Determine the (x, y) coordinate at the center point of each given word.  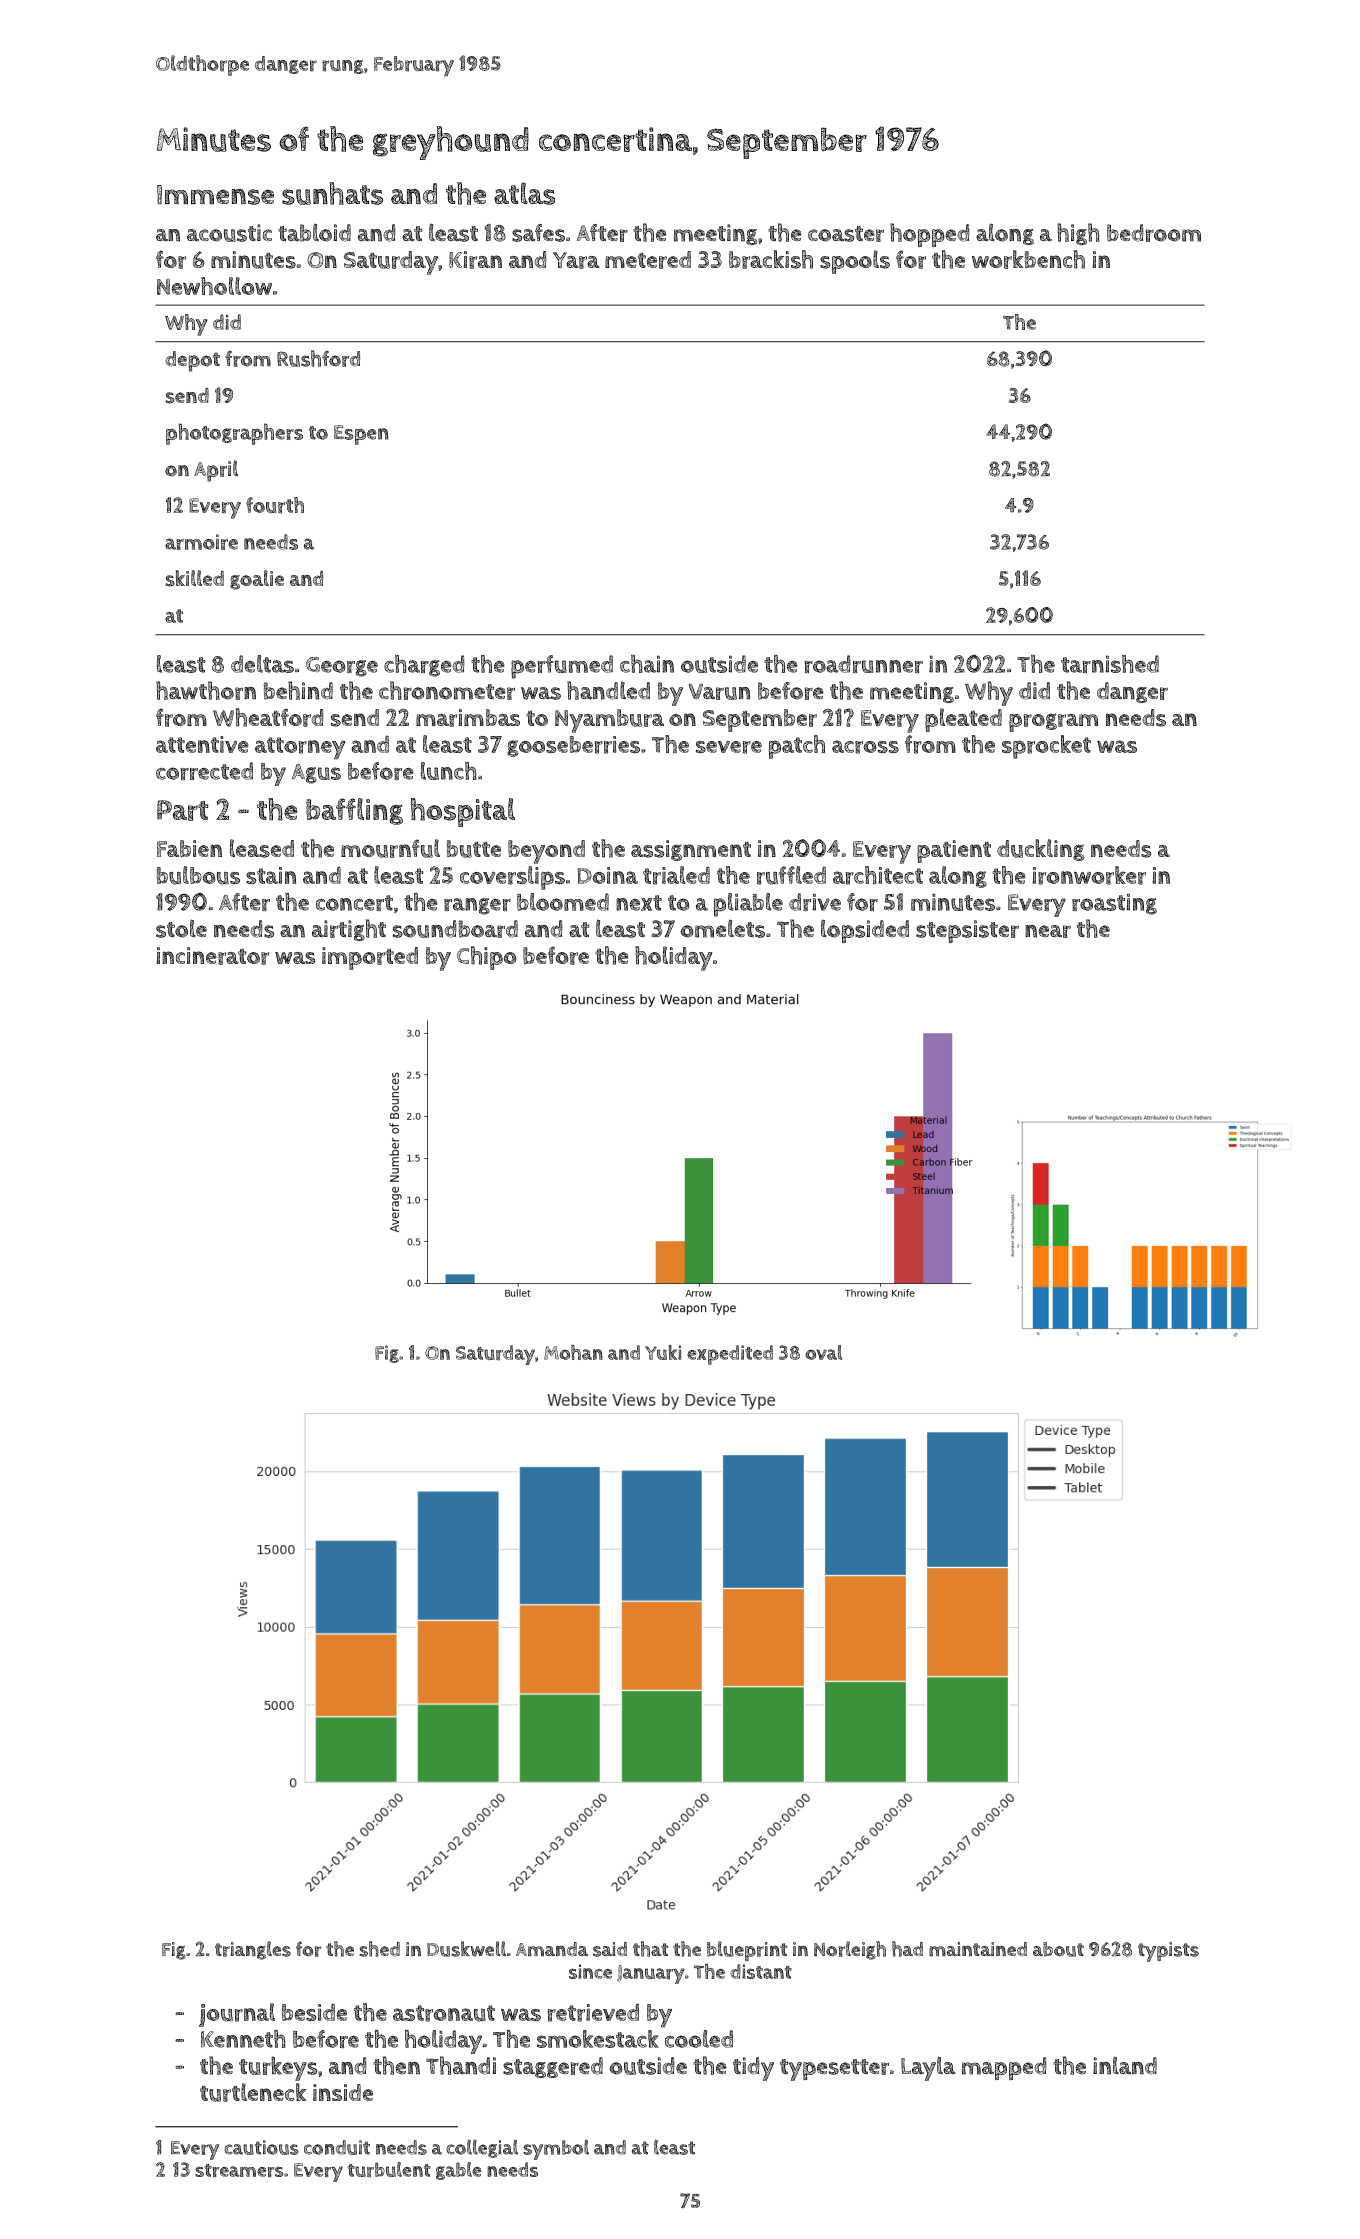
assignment (691, 850)
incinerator (213, 956)
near (1048, 931)
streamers (239, 2170)
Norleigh (850, 1950)
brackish (771, 259)
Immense (215, 195)
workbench (1028, 259)
